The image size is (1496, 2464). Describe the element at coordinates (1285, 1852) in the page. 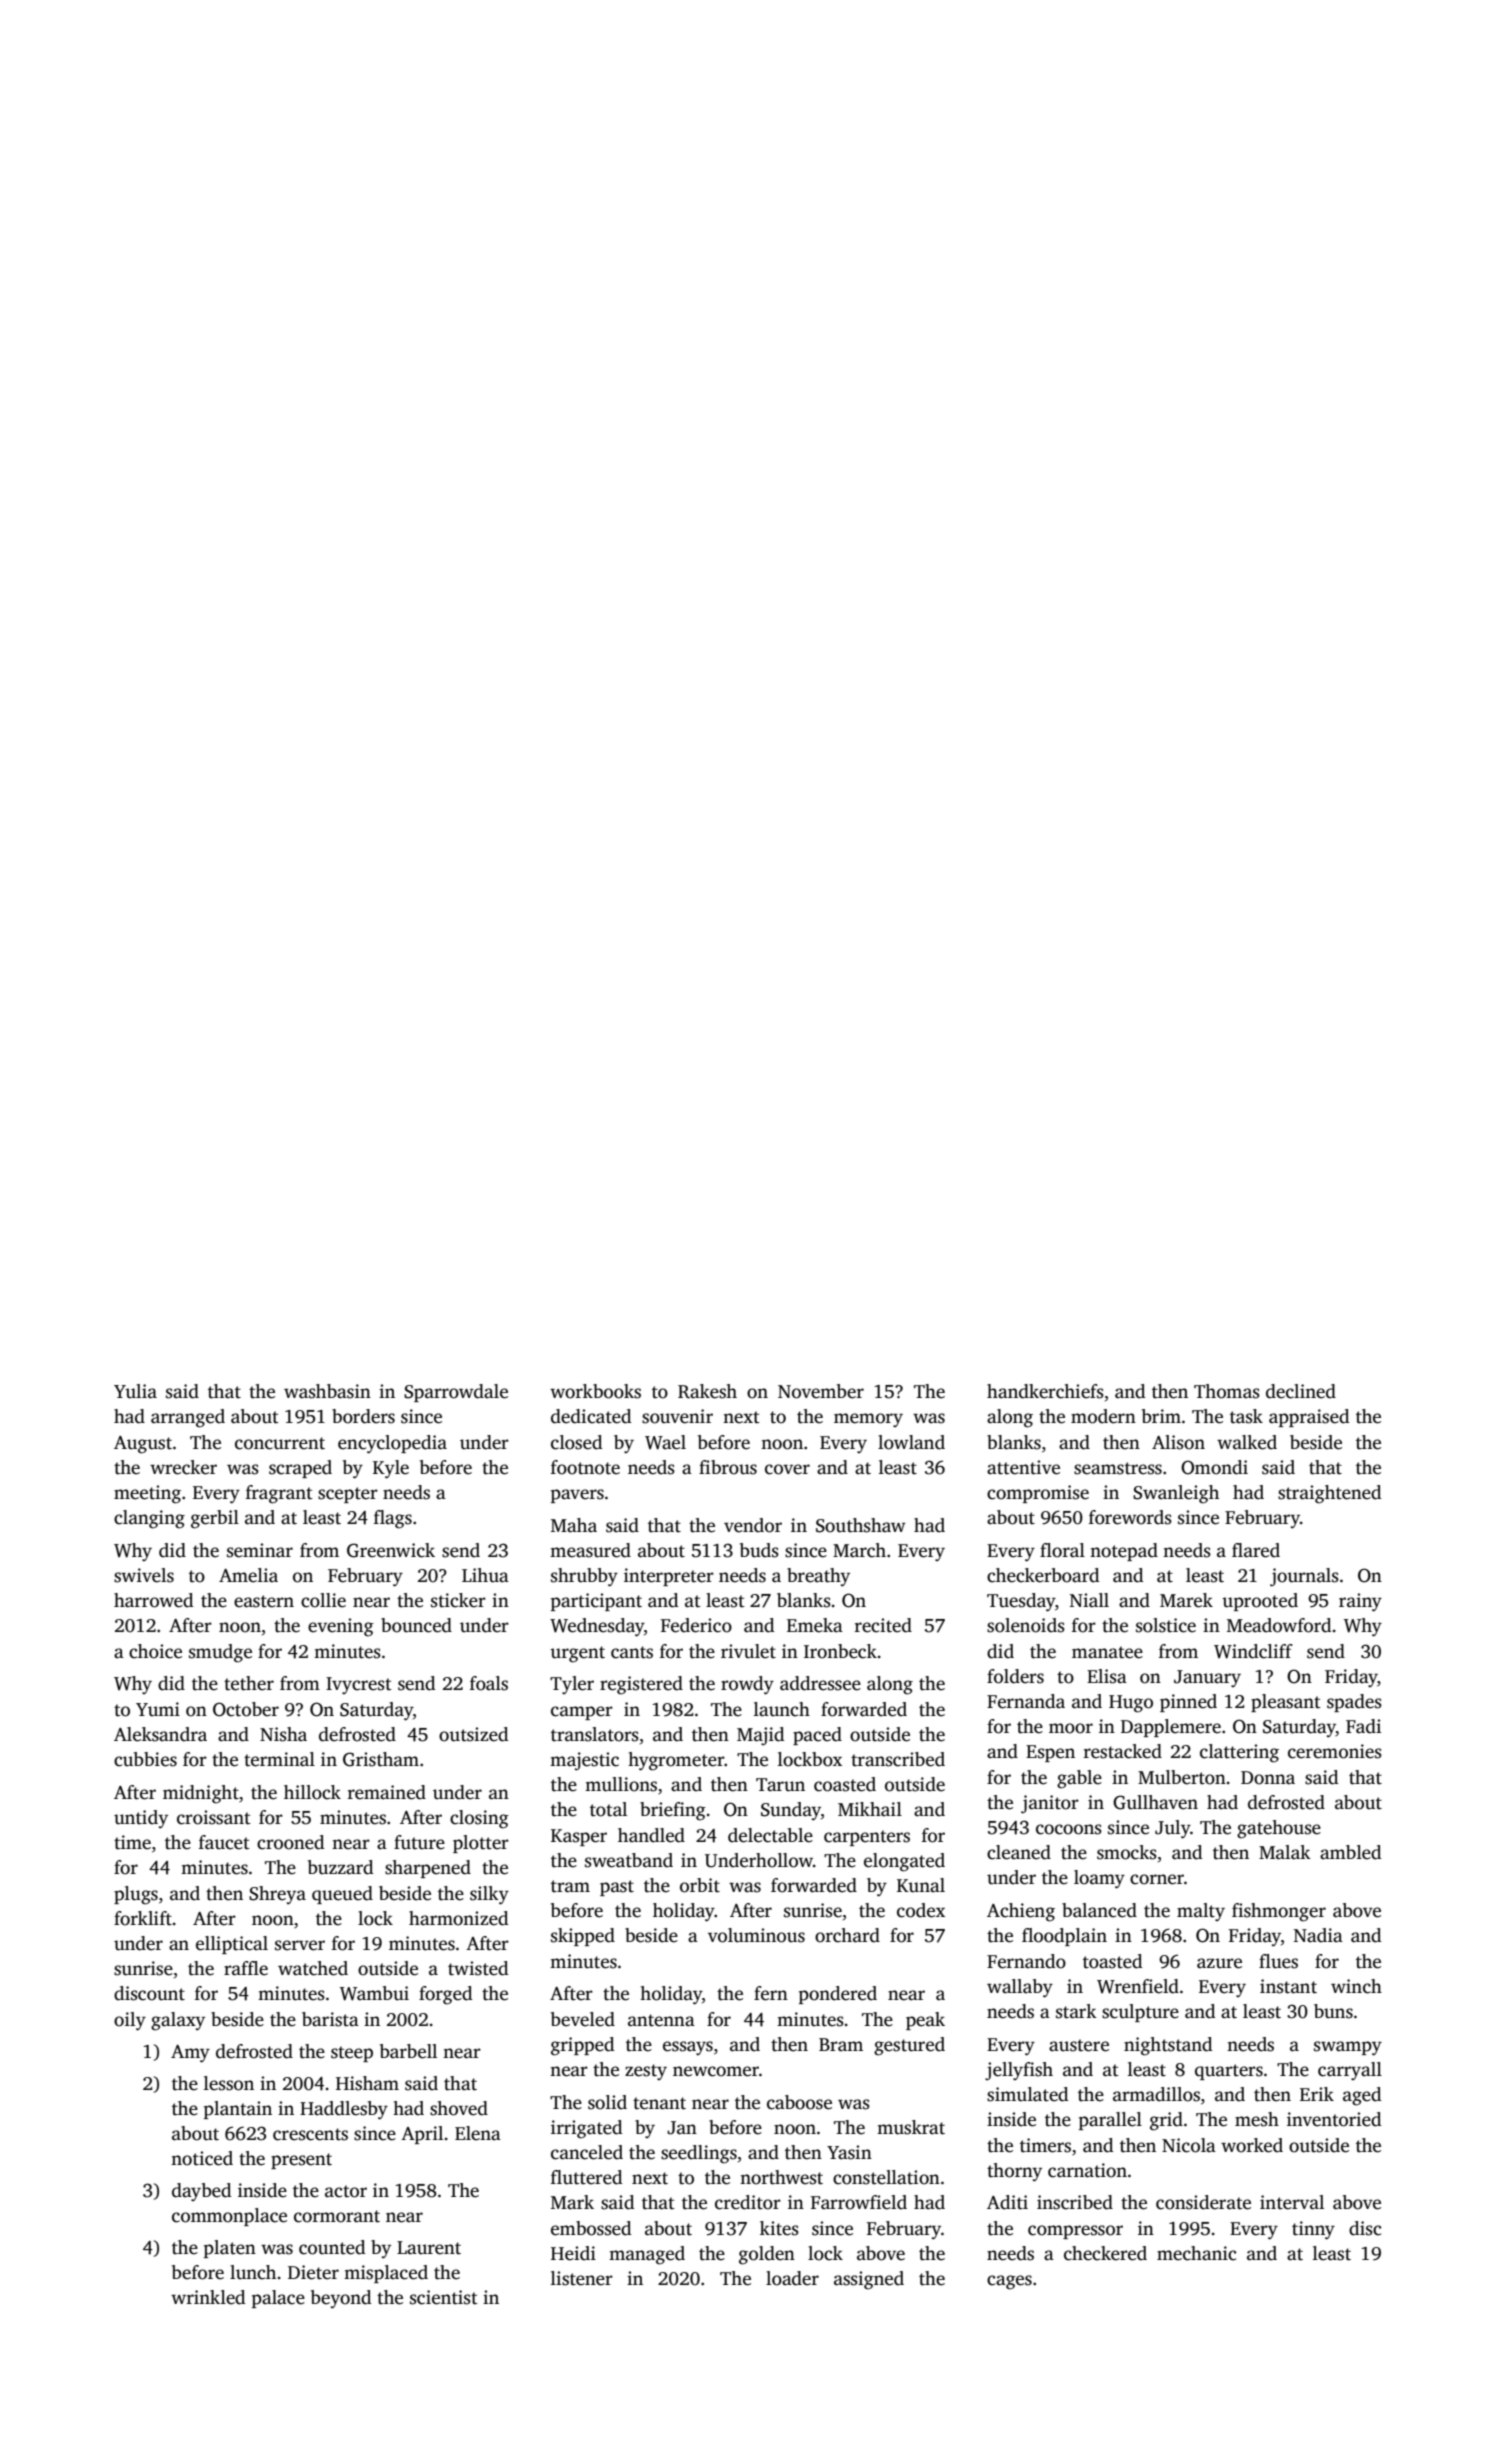

I see `Malak` at that location.
